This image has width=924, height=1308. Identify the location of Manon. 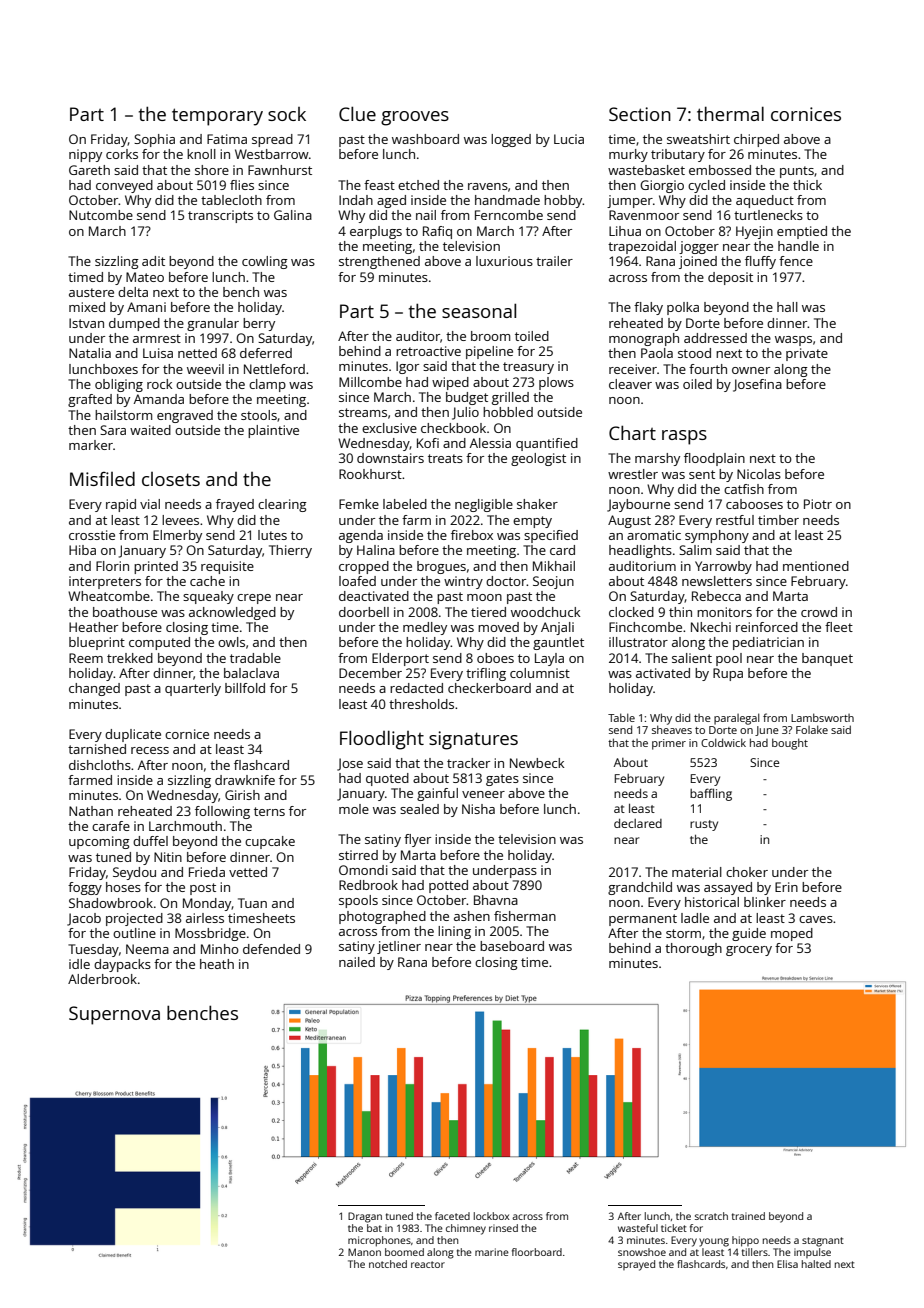
(364, 1252).
